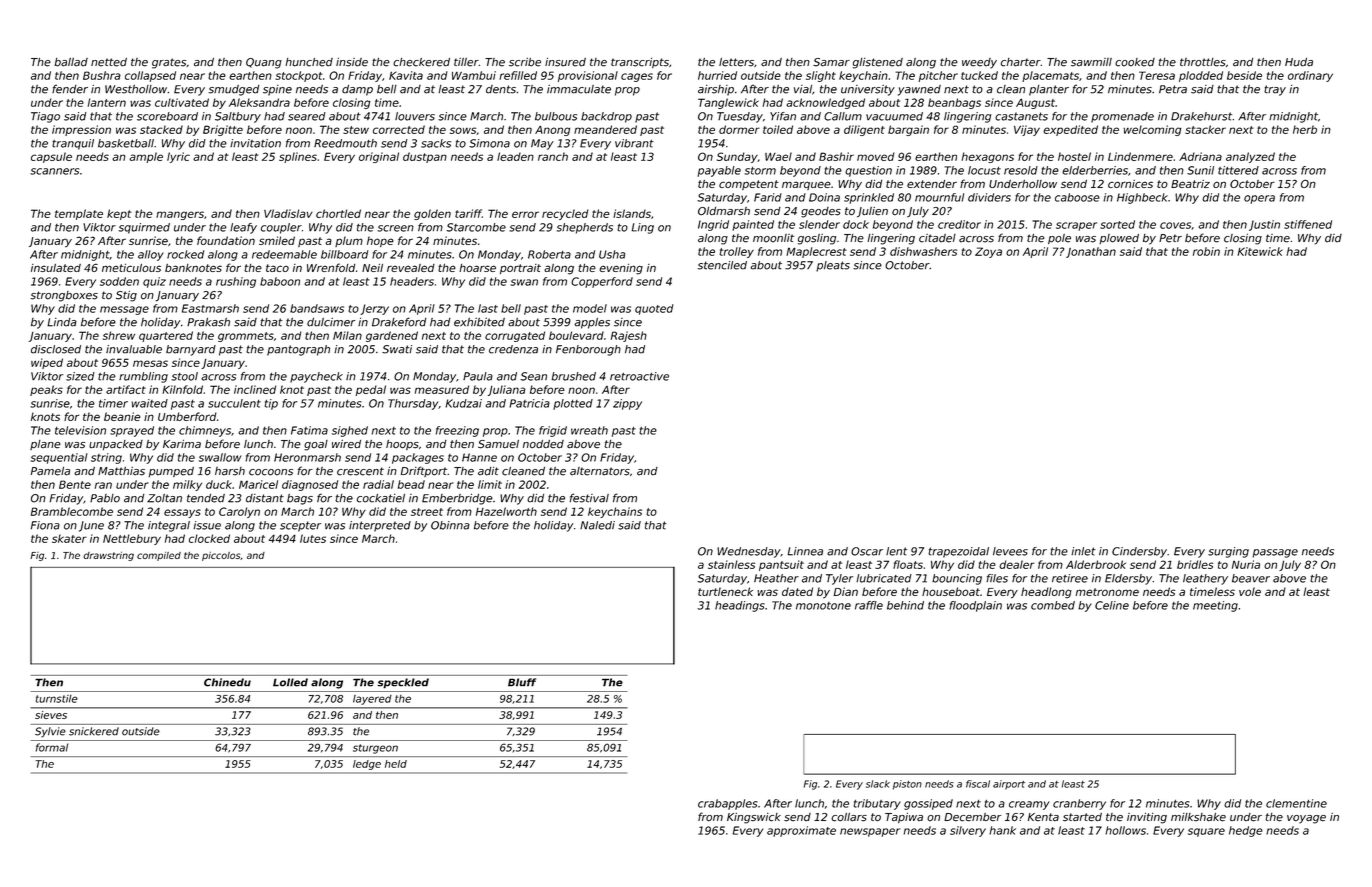 This document has height=887, width=1372. I want to click on Naledi, so click(597, 525).
